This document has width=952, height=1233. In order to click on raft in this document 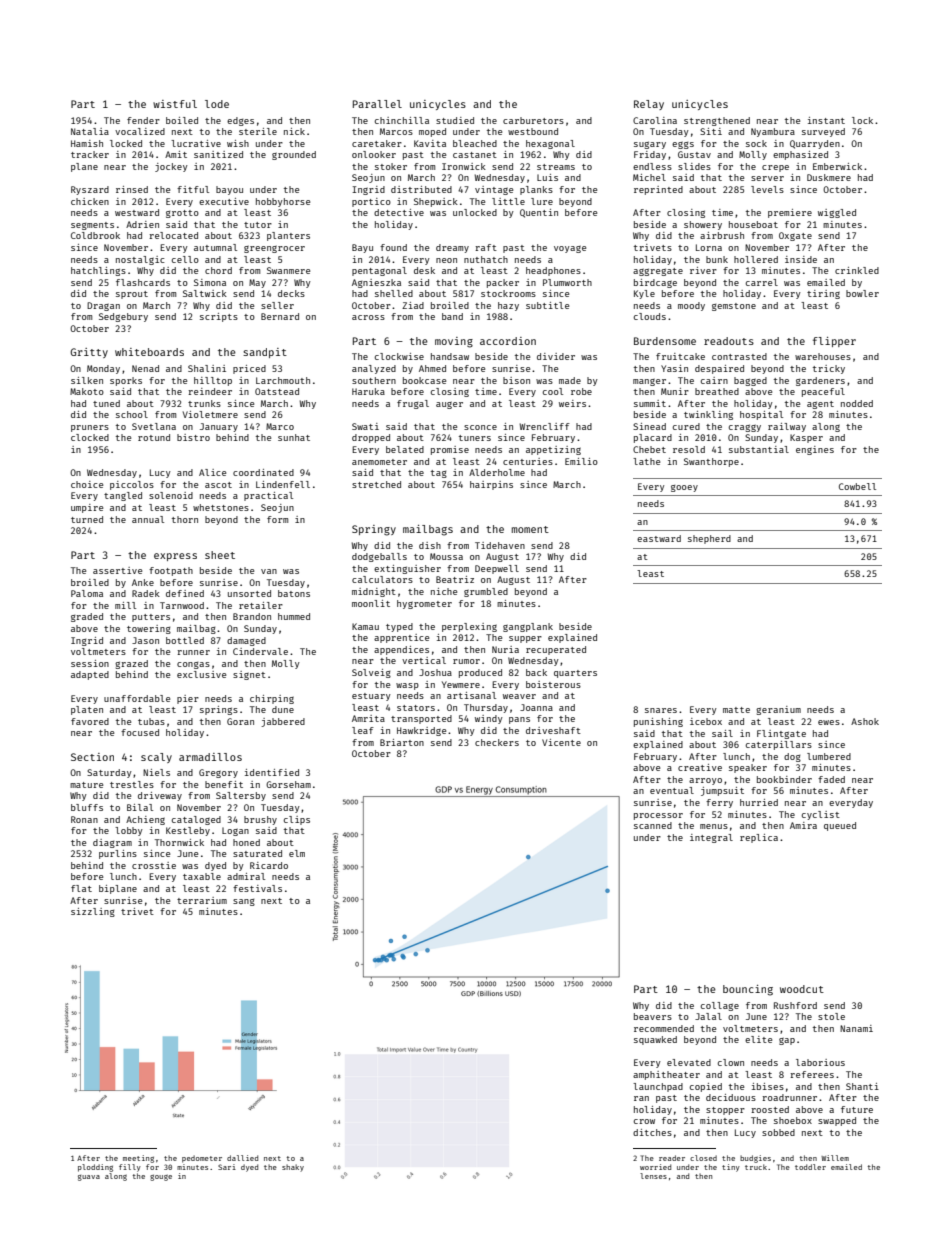, I will do `click(486, 247)`.
